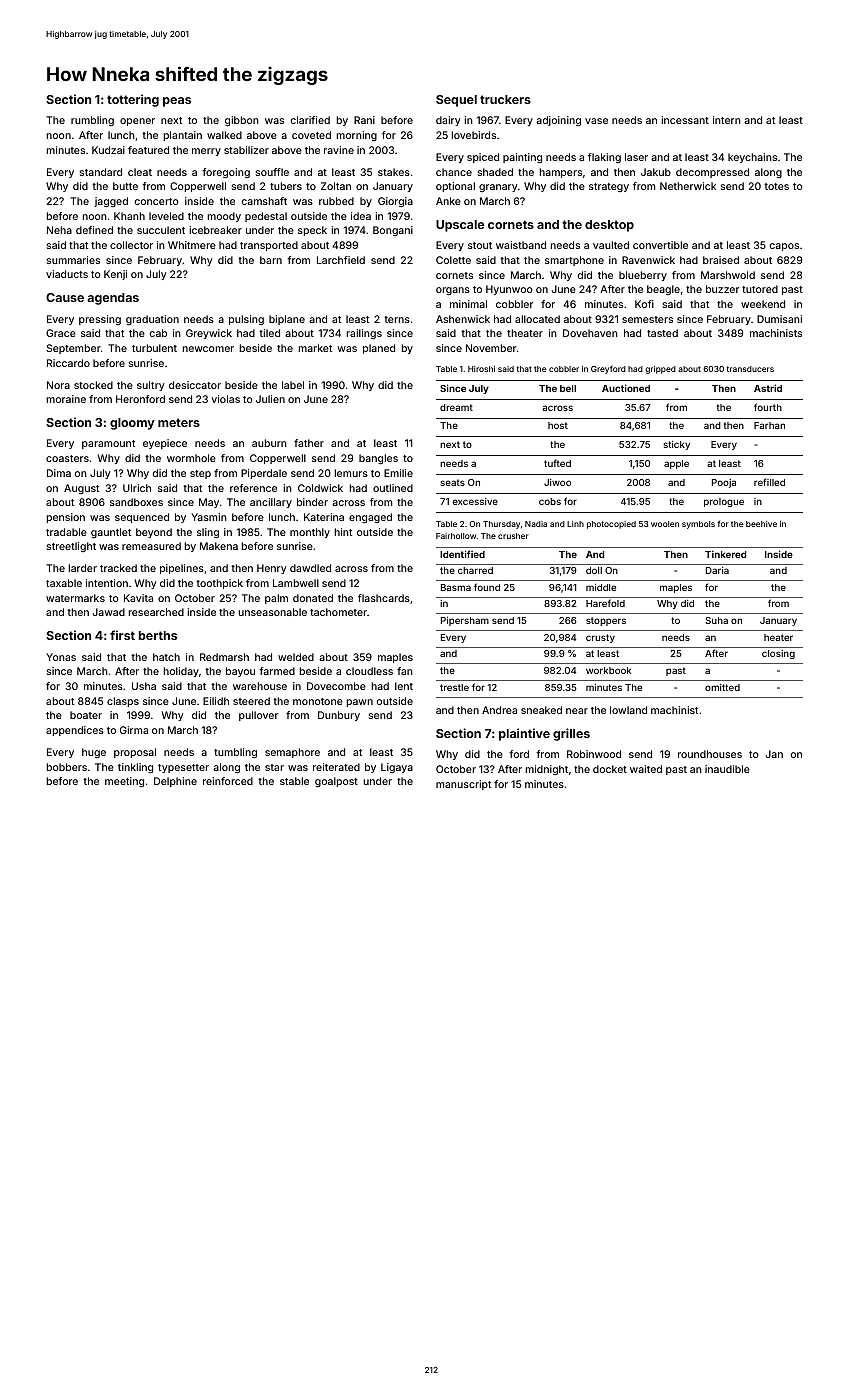 The width and height of the image is (849, 1400). What do you see at coordinates (727, 120) in the image?
I see `intern` at bounding box center [727, 120].
